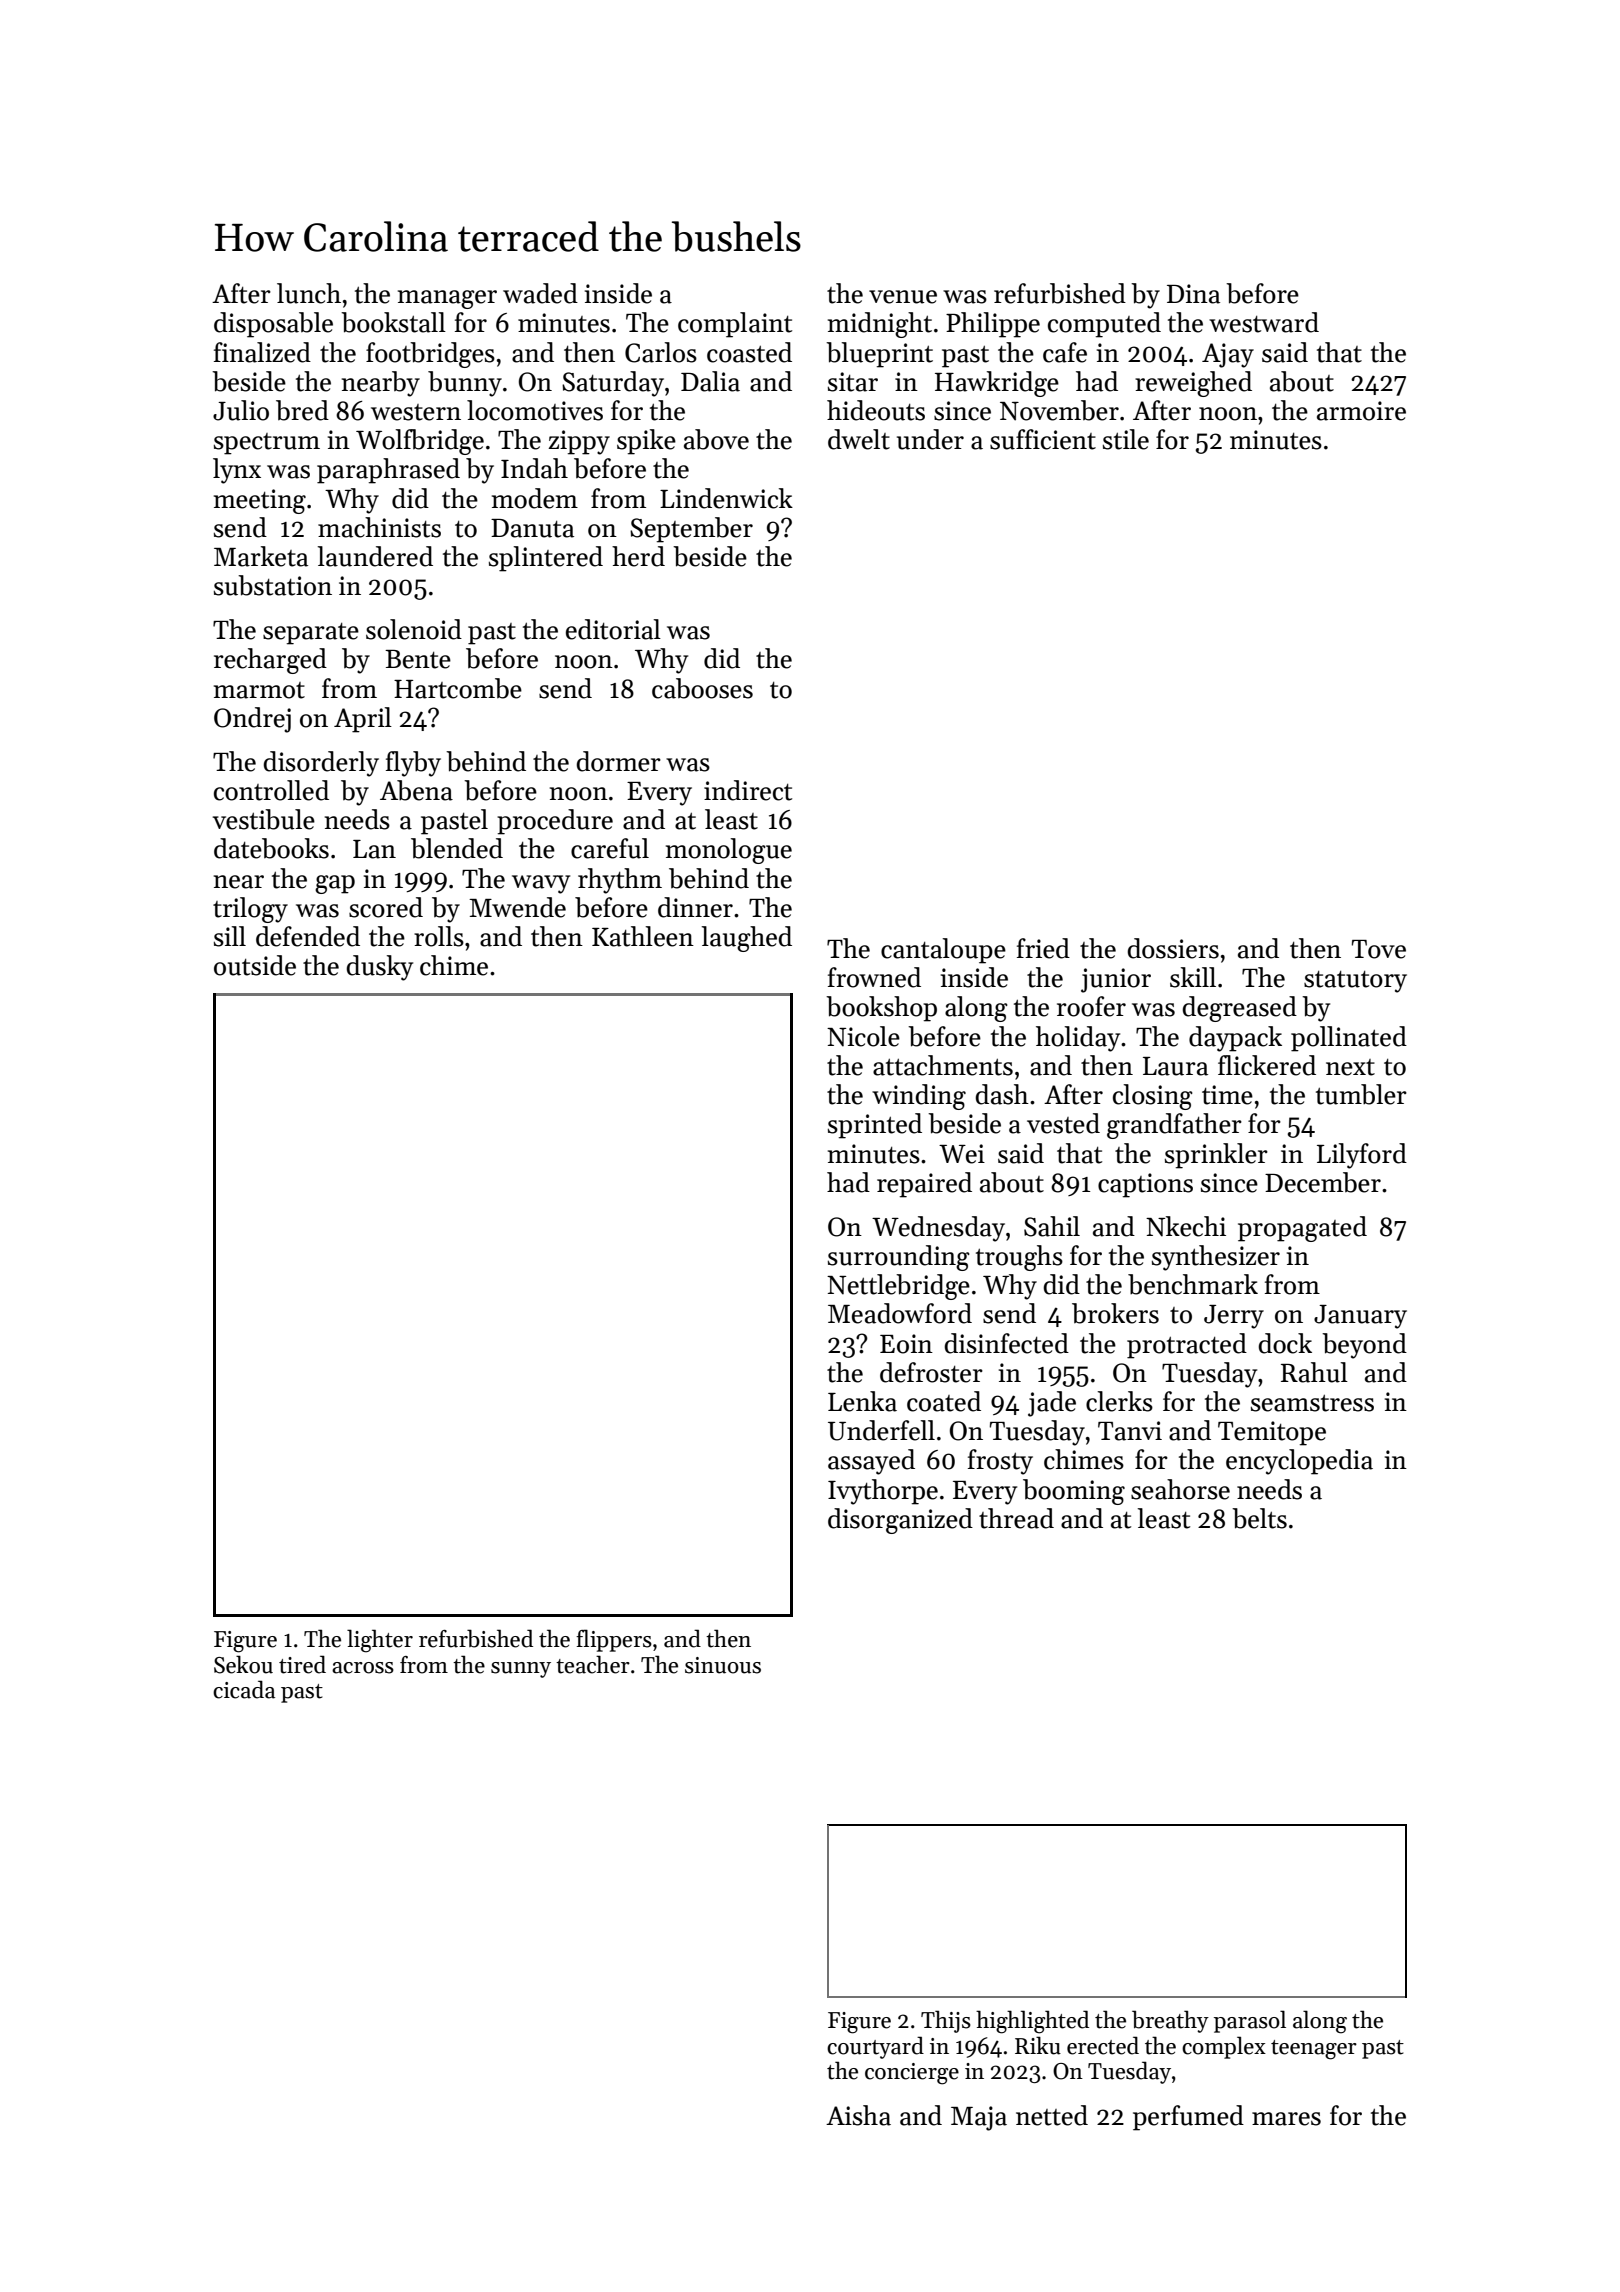 The height and width of the image is (2292, 1620). What do you see at coordinates (270, 661) in the image?
I see `recharged` at bounding box center [270, 661].
